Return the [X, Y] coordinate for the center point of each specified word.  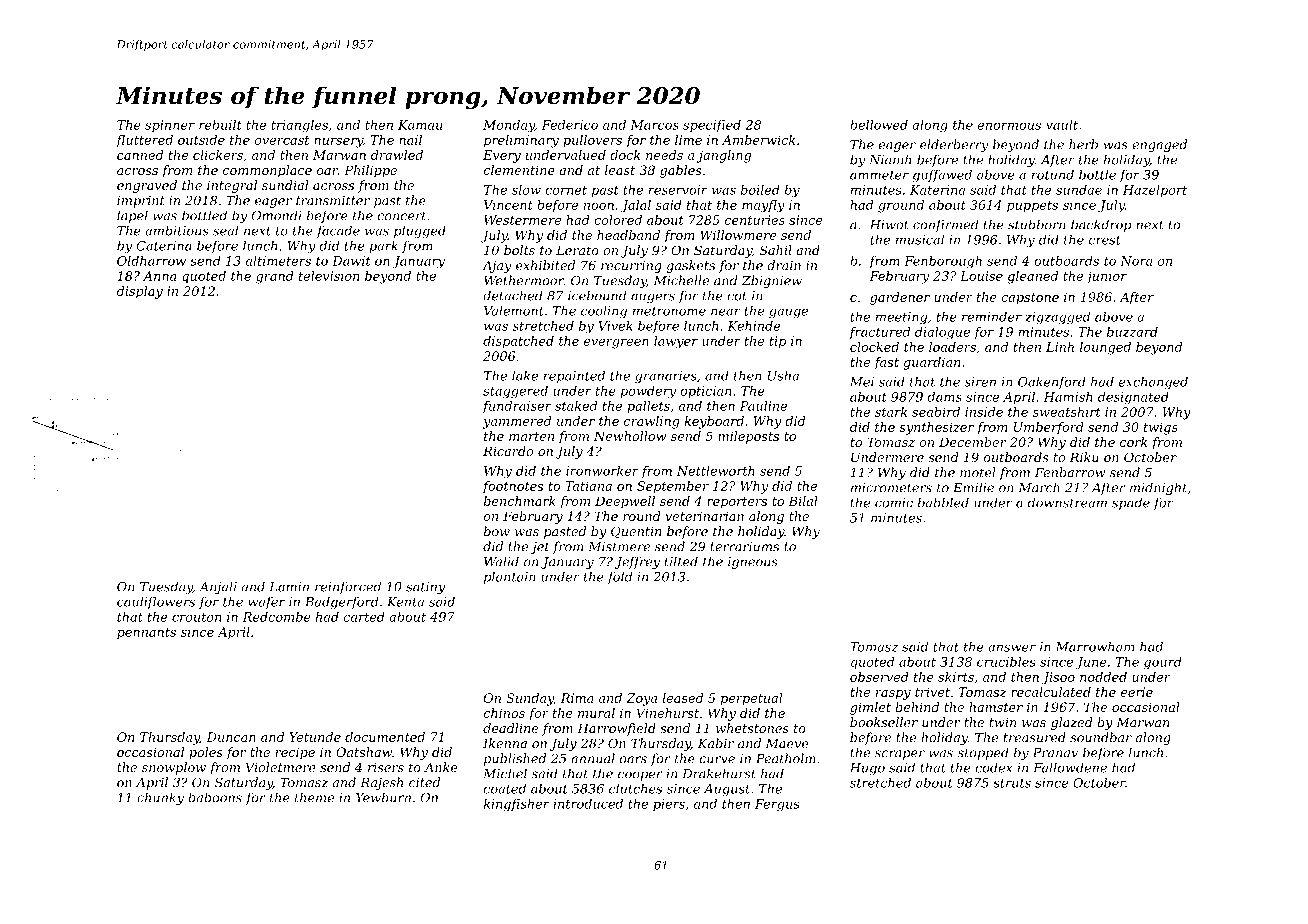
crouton [196, 617]
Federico [570, 125]
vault [1062, 125]
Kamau [420, 125]
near [726, 312]
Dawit [351, 261]
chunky [160, 798]
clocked [874, 347]
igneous [753, 563]
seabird [936, 412]
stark [891, 412]
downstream [1067, 502]
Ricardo [508, 451]
